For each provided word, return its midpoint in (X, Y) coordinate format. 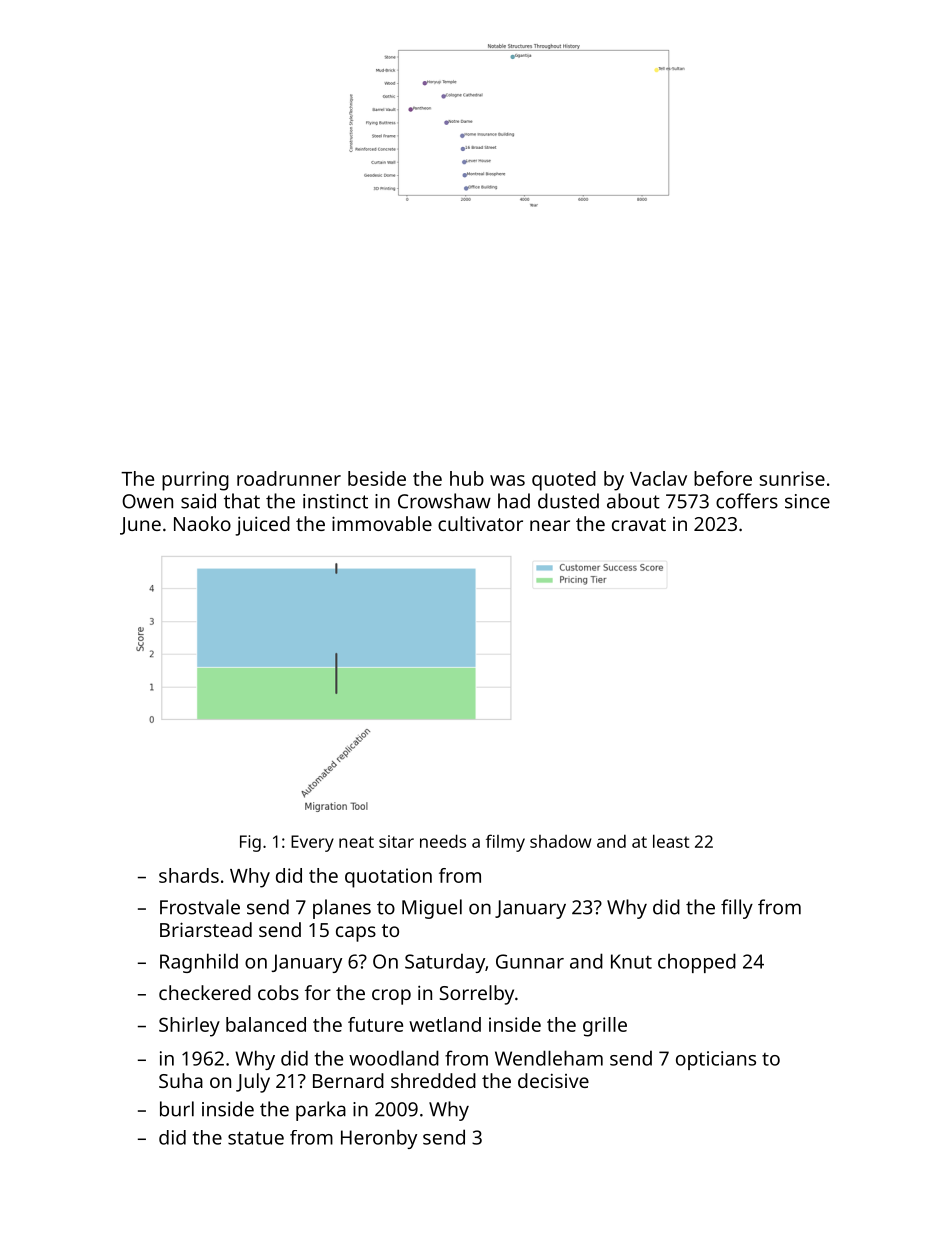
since (807, 501)
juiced (262, 526)
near (550, 525)
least (671, 841)
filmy (505, 843)
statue (256, 1138)
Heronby (379, 1139)
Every (312, 843)
